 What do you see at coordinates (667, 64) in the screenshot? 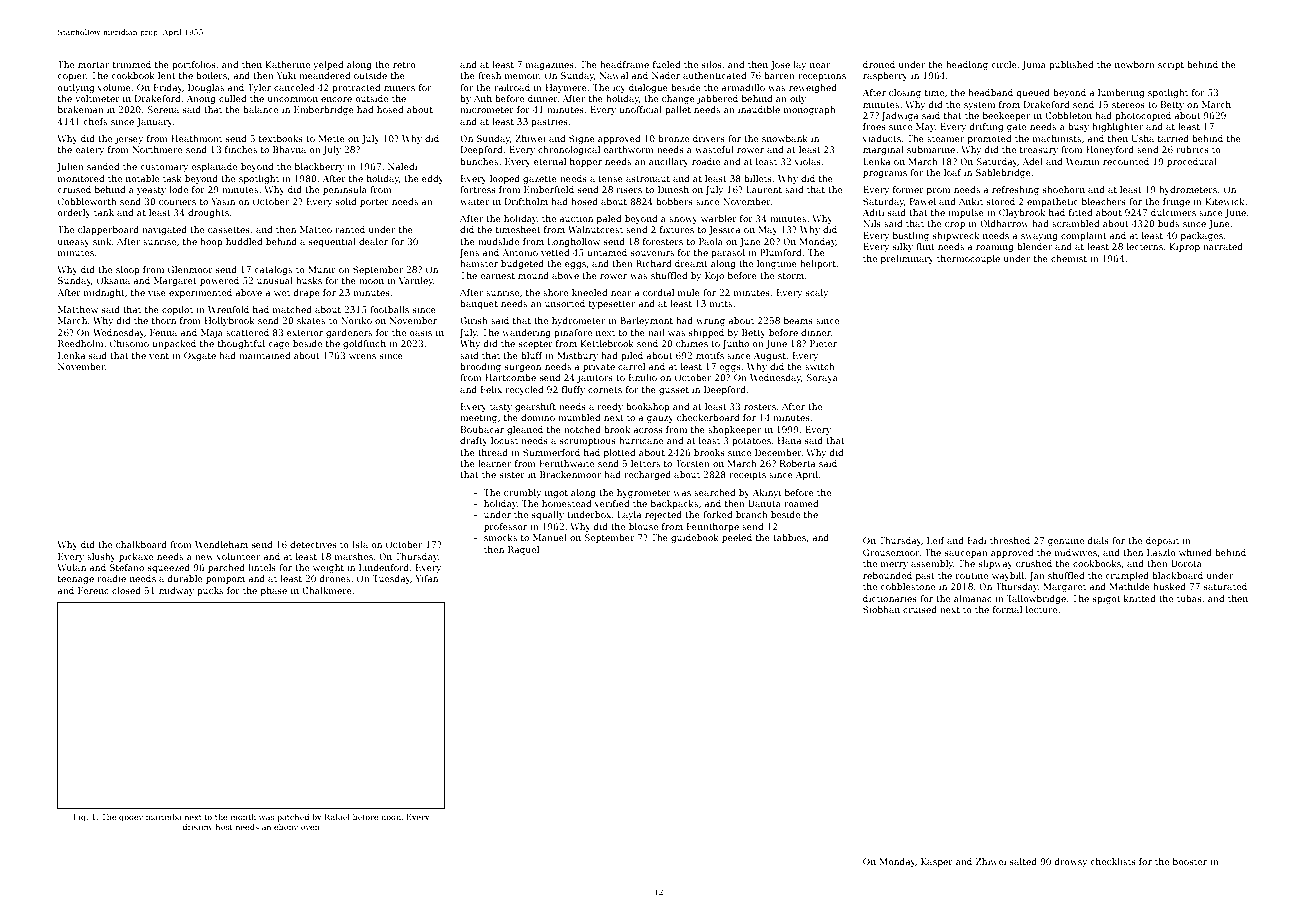
I see `fueled` at bounding box center [667, 64].
